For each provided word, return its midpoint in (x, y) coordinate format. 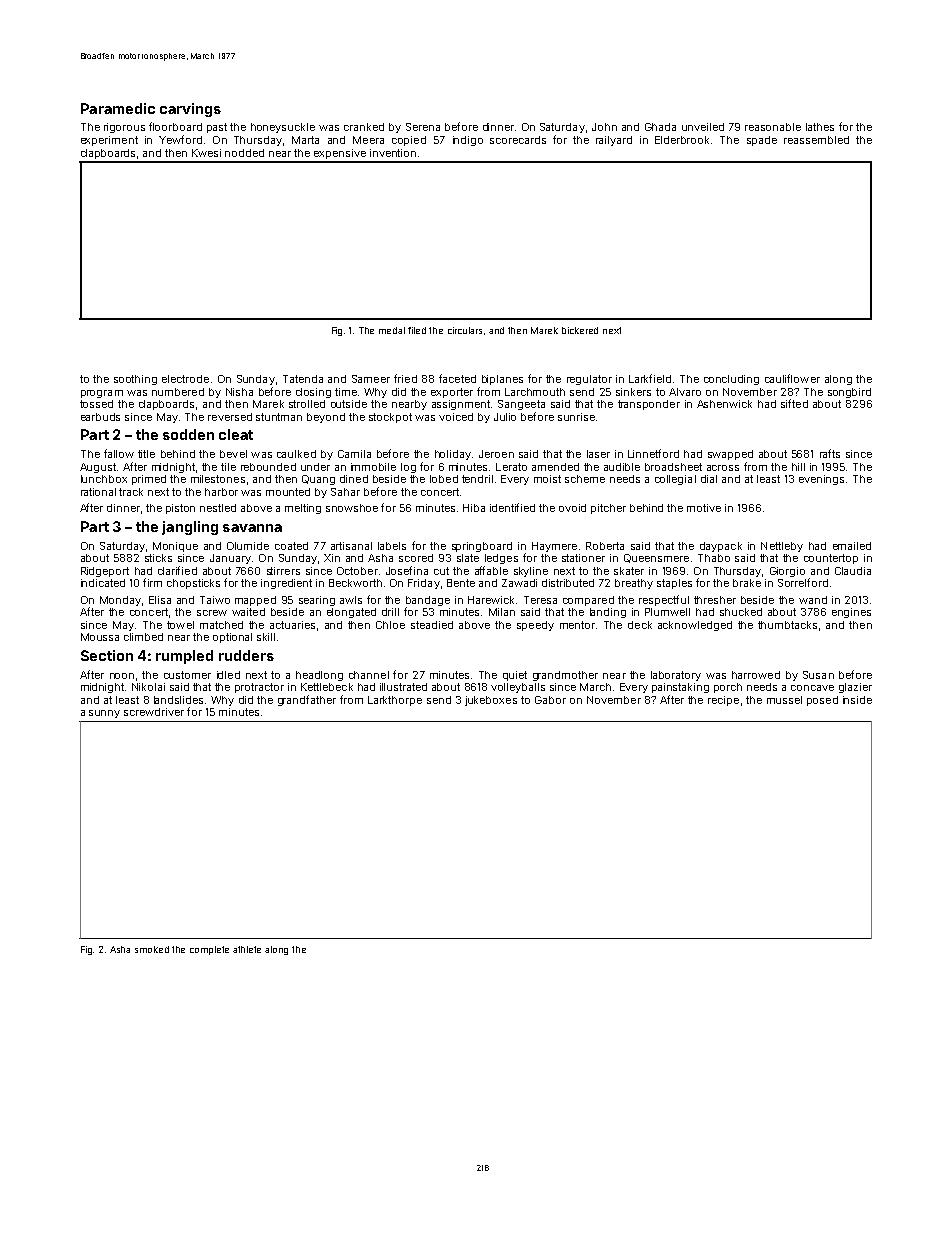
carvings (190, 110)
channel (369, 675)
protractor (259, 688)
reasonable (773, 127)
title (146, 454)
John (604, 127)
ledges (501, 559)
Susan (818, 675)
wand (813, 600)
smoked (152, 949)
